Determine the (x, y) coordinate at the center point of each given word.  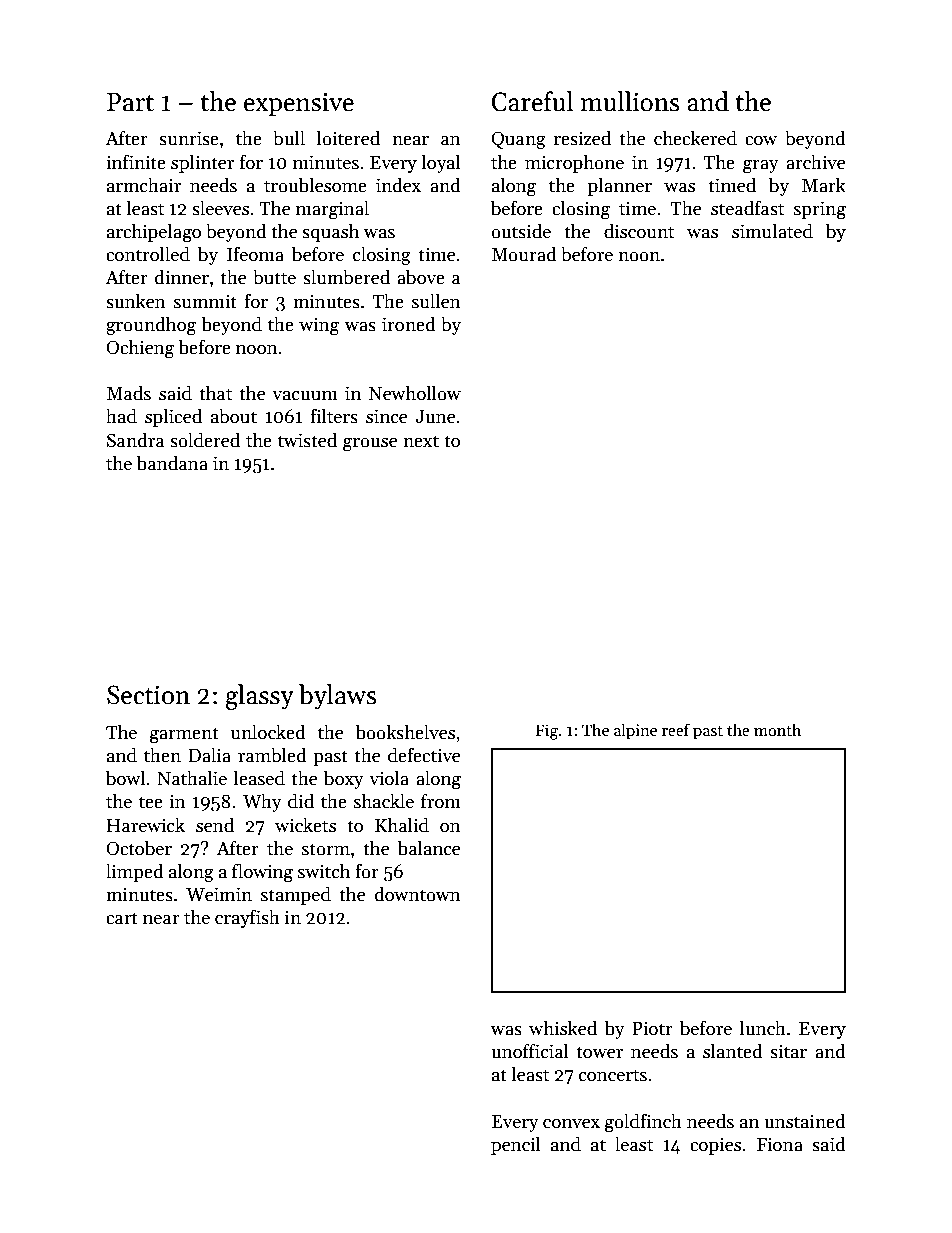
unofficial (530, 1051)
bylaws (338, 697)
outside (521, 231)
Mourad (524, 254)
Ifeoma (255, 254)
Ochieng (140, 349)
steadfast (747, 208)
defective (424, 755)
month (777, 729)
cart (122, 918)
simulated (772, 231)
